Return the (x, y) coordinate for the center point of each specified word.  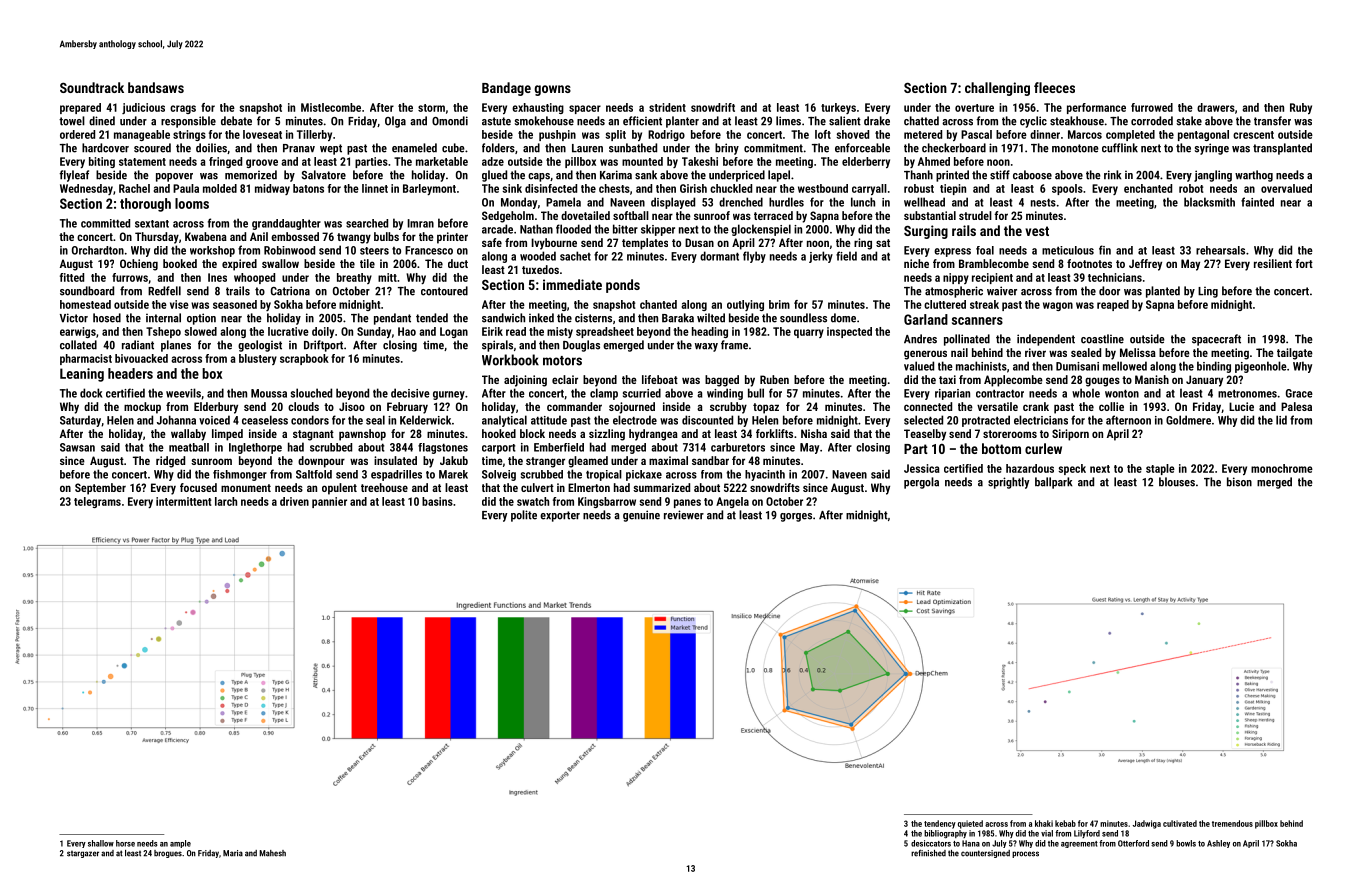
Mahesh (272, 853)
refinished (928, 853)
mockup (142, 408)
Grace (1299, 393)
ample (180, 844)
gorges (796, 517)
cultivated (1180, 823)
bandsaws (156, 87)
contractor (1000, 393)
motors (562, 361)
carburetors (738, 447)
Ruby (1301, 108)
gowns (552, 90)
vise (179, 304)
